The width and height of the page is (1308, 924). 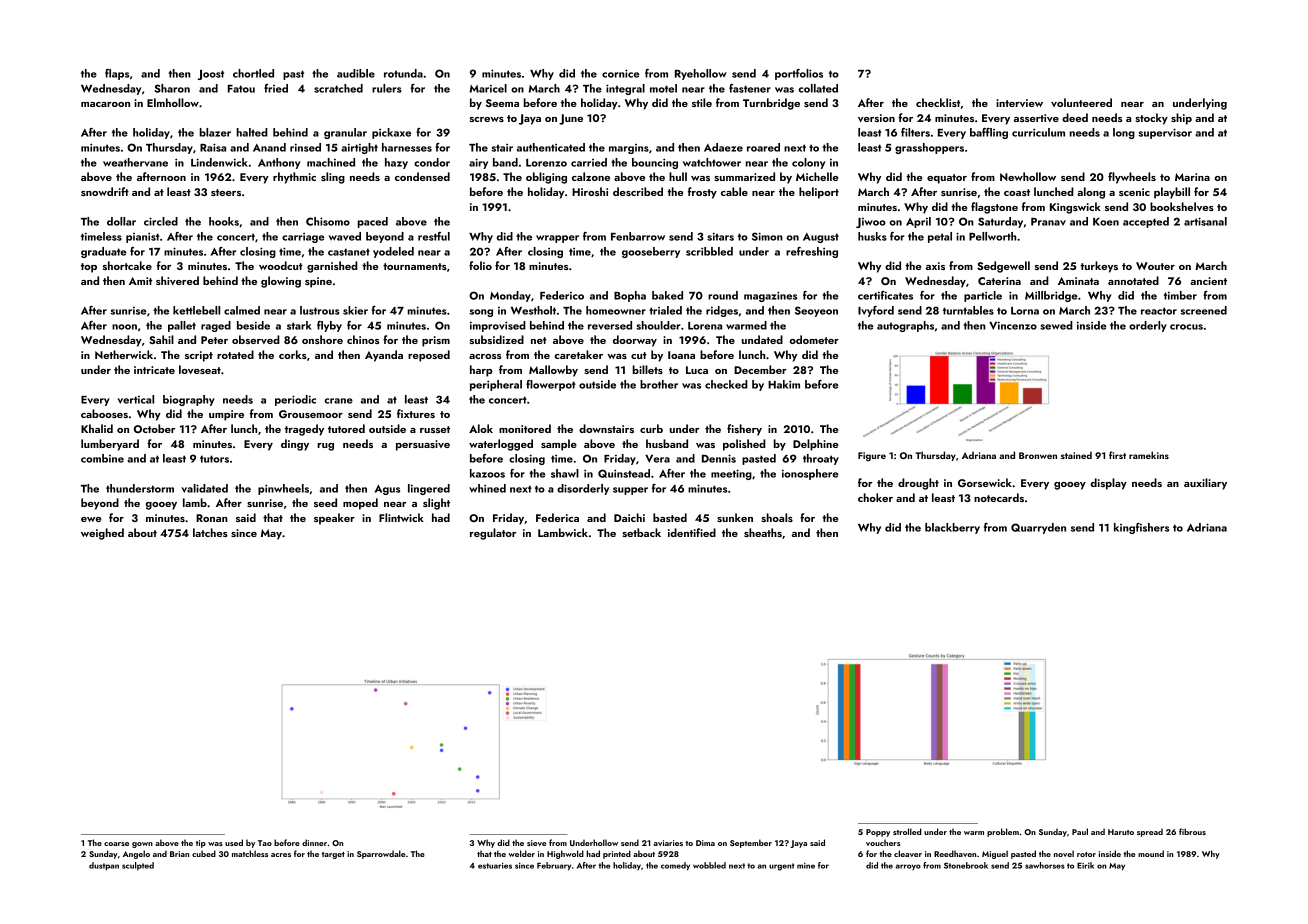 What do you see at coordinates (142, 845) in the page?
I see `gown` at bounding box center [142, 845].
